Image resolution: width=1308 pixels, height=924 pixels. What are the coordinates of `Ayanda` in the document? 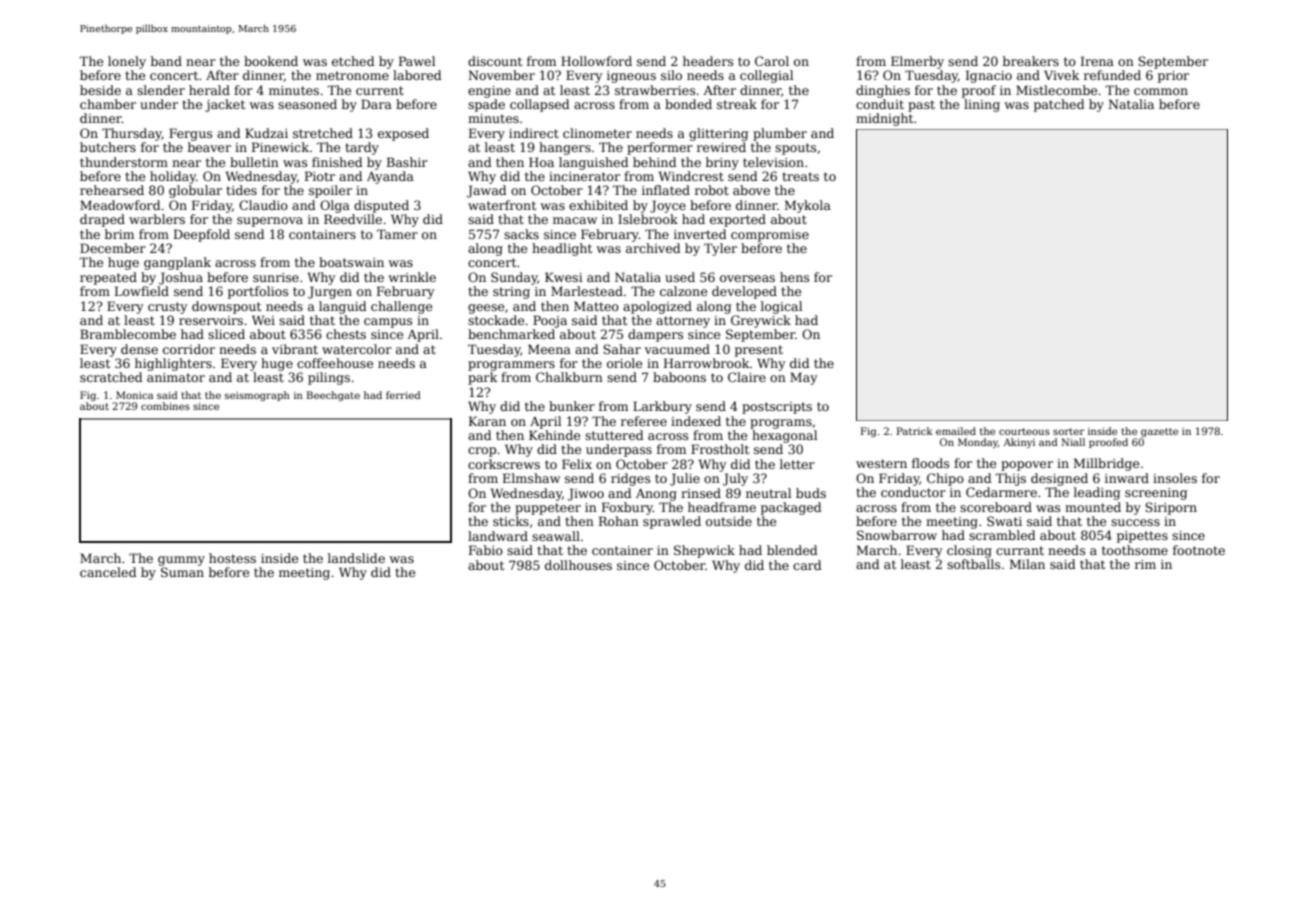 It's located at (390, 177).
